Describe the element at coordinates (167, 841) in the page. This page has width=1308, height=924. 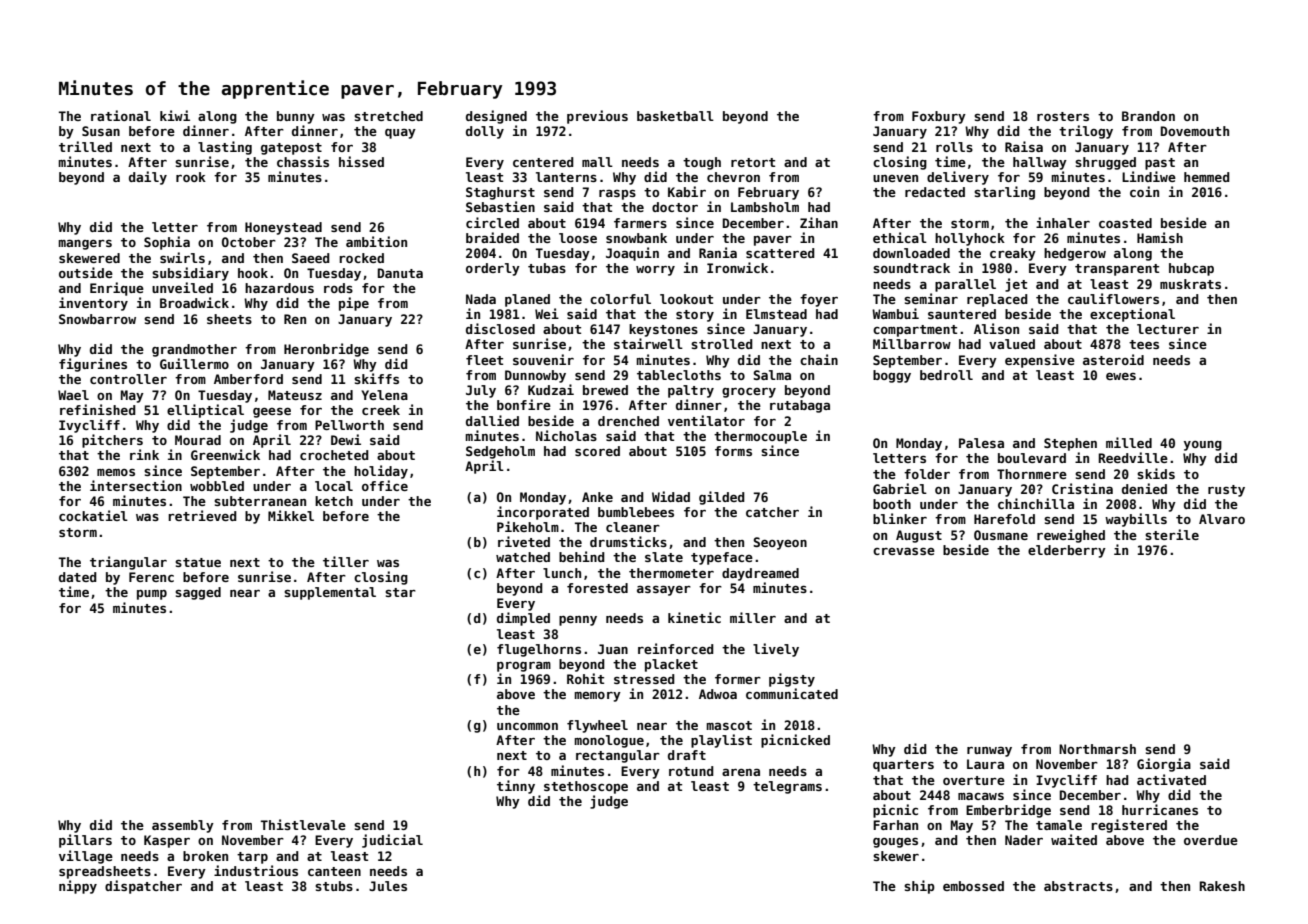
I see `Kasper` at that location.
